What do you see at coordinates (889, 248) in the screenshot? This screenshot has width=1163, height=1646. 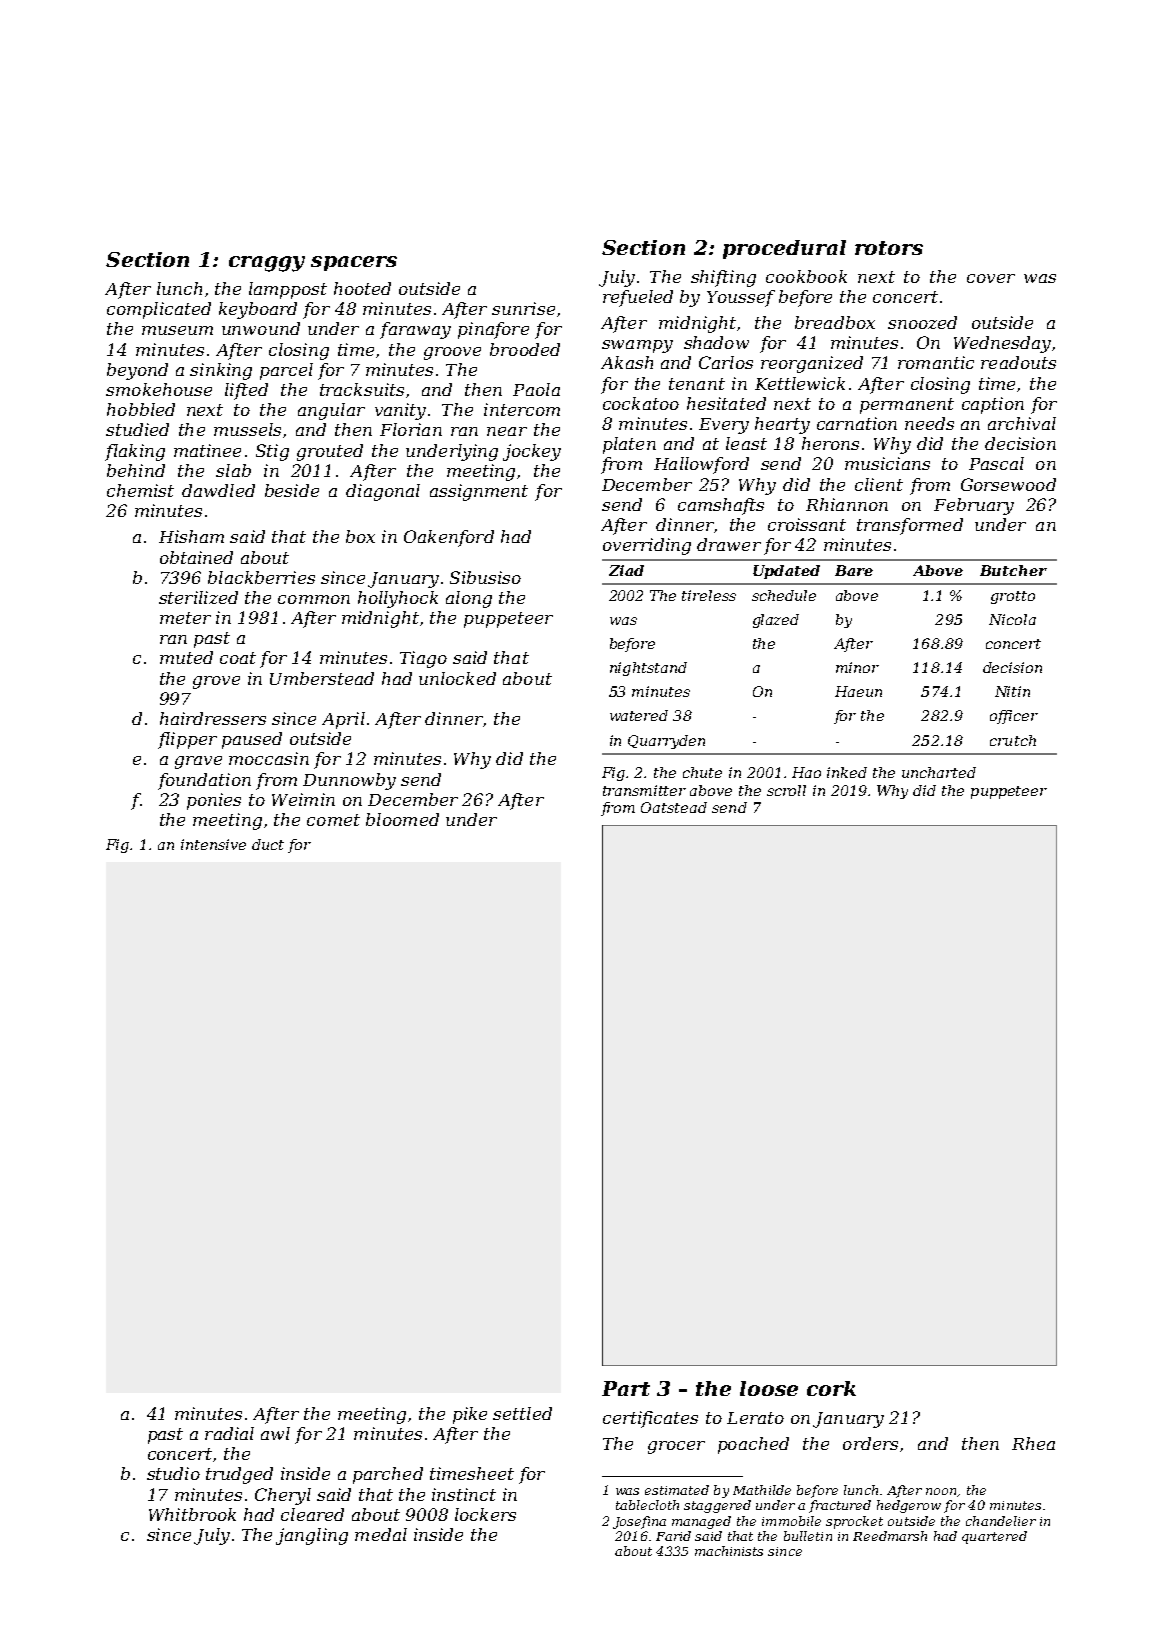 I see `rotors` at bounding box center [889, 248].
